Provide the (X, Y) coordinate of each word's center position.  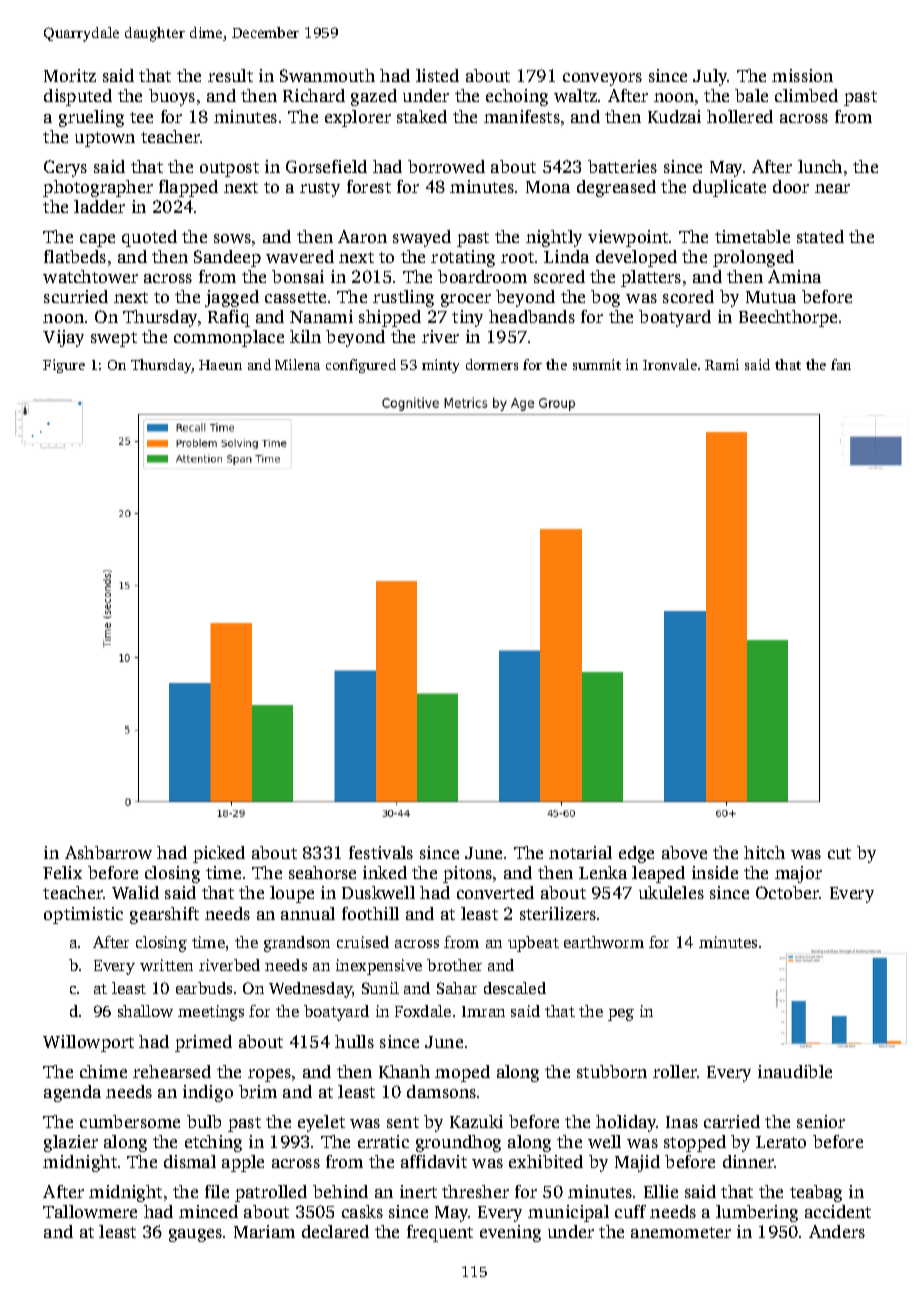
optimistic (83, 915)
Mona (548, 187)
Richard (314, 95)
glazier (71, 1143)
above (684, 852)
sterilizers (558, 913)
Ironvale (670, 364)
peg (621, 1015)
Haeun (220, 365)
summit (597, 364)
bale (751, 95)
